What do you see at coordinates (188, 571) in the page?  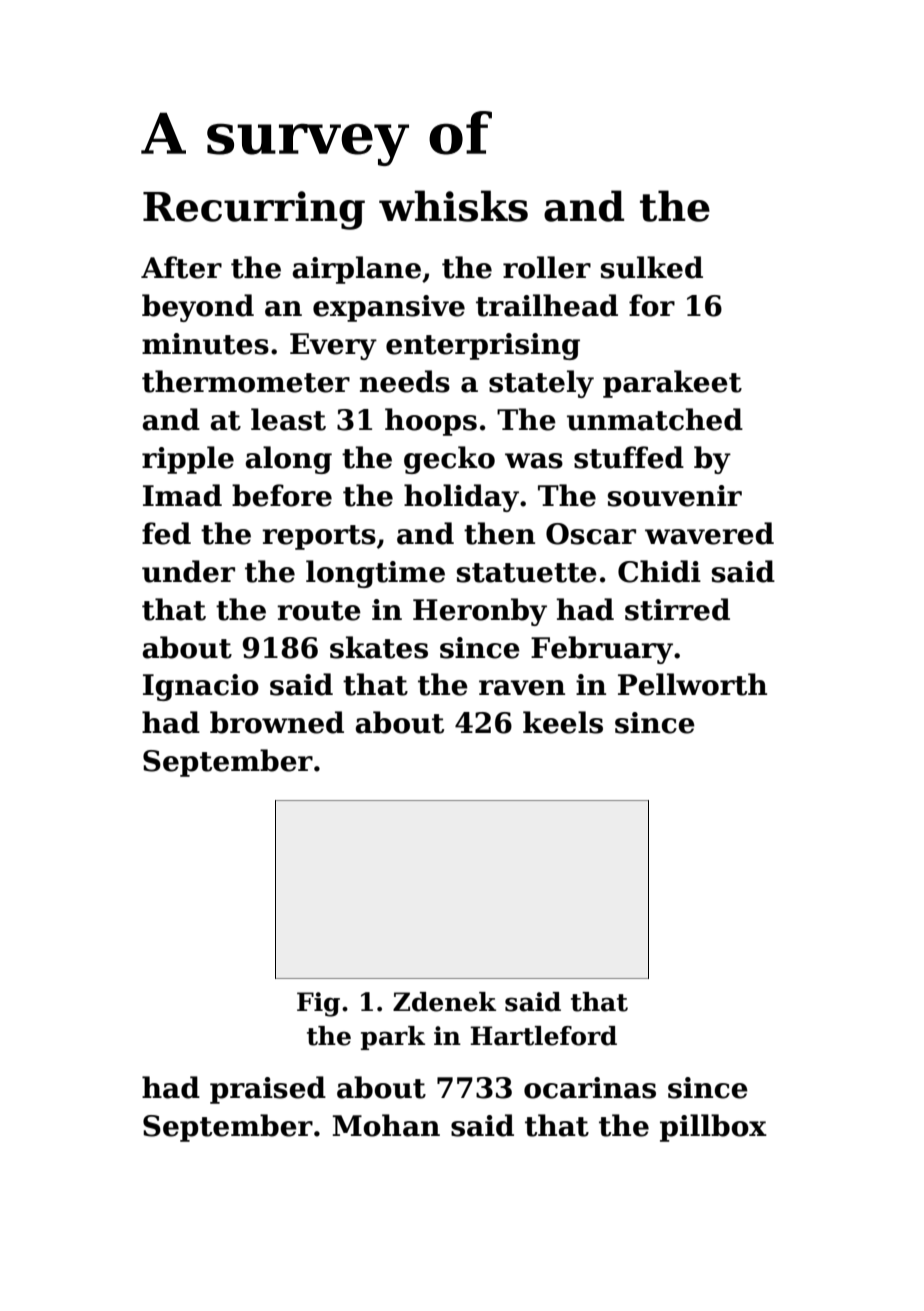 I see `under` at bounding box center [188, 571].
